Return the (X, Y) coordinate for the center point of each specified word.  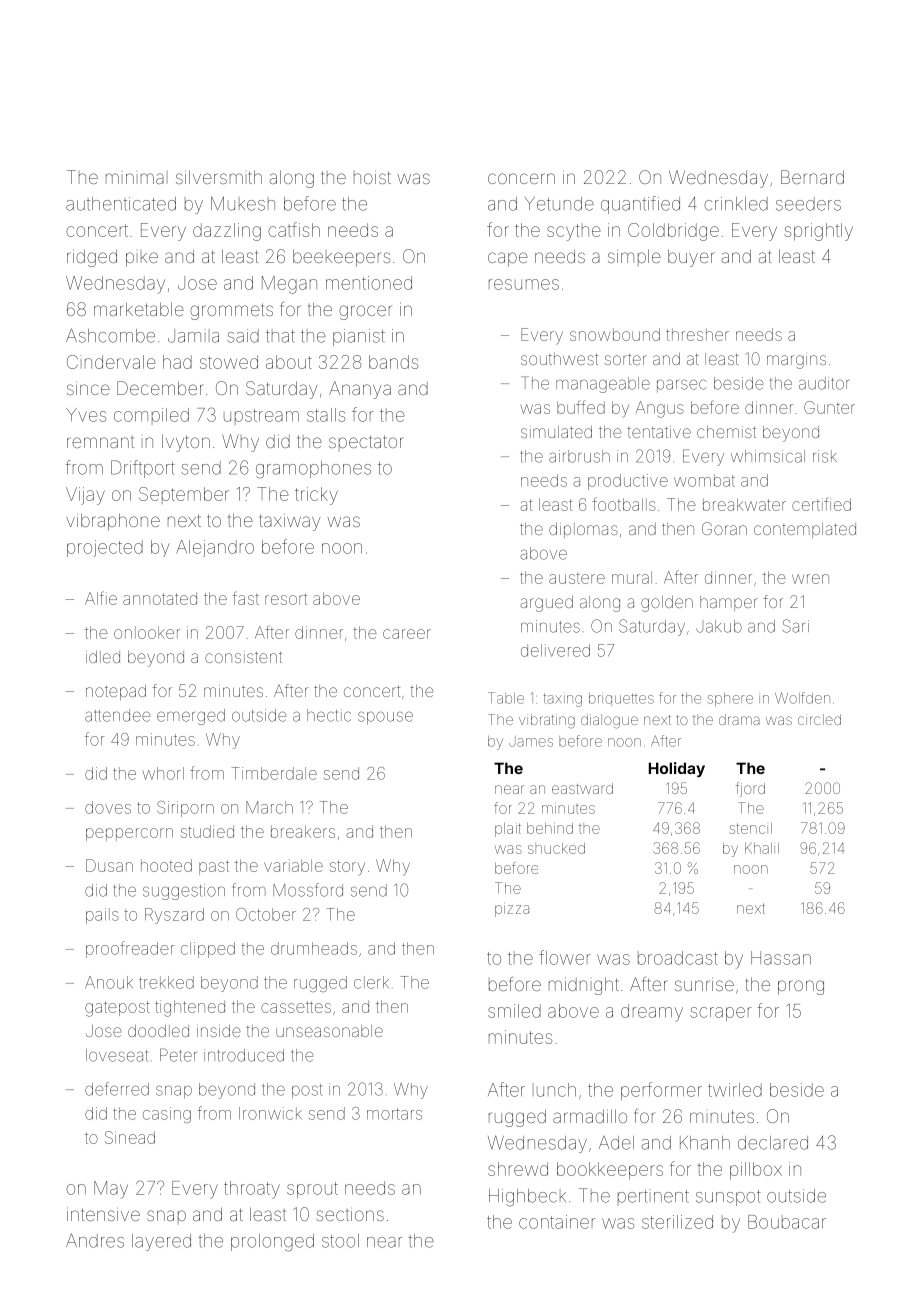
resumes (524, 284)
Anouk (109, 982)
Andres (95, 1240)
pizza (512, 911)
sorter (626, 359)
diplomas (583, 530)
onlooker (147, 632)
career (407, 634)
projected (105, 548)
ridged (92, 258)
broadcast (678, 958)
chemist (726, 432)
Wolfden (802, 698)
